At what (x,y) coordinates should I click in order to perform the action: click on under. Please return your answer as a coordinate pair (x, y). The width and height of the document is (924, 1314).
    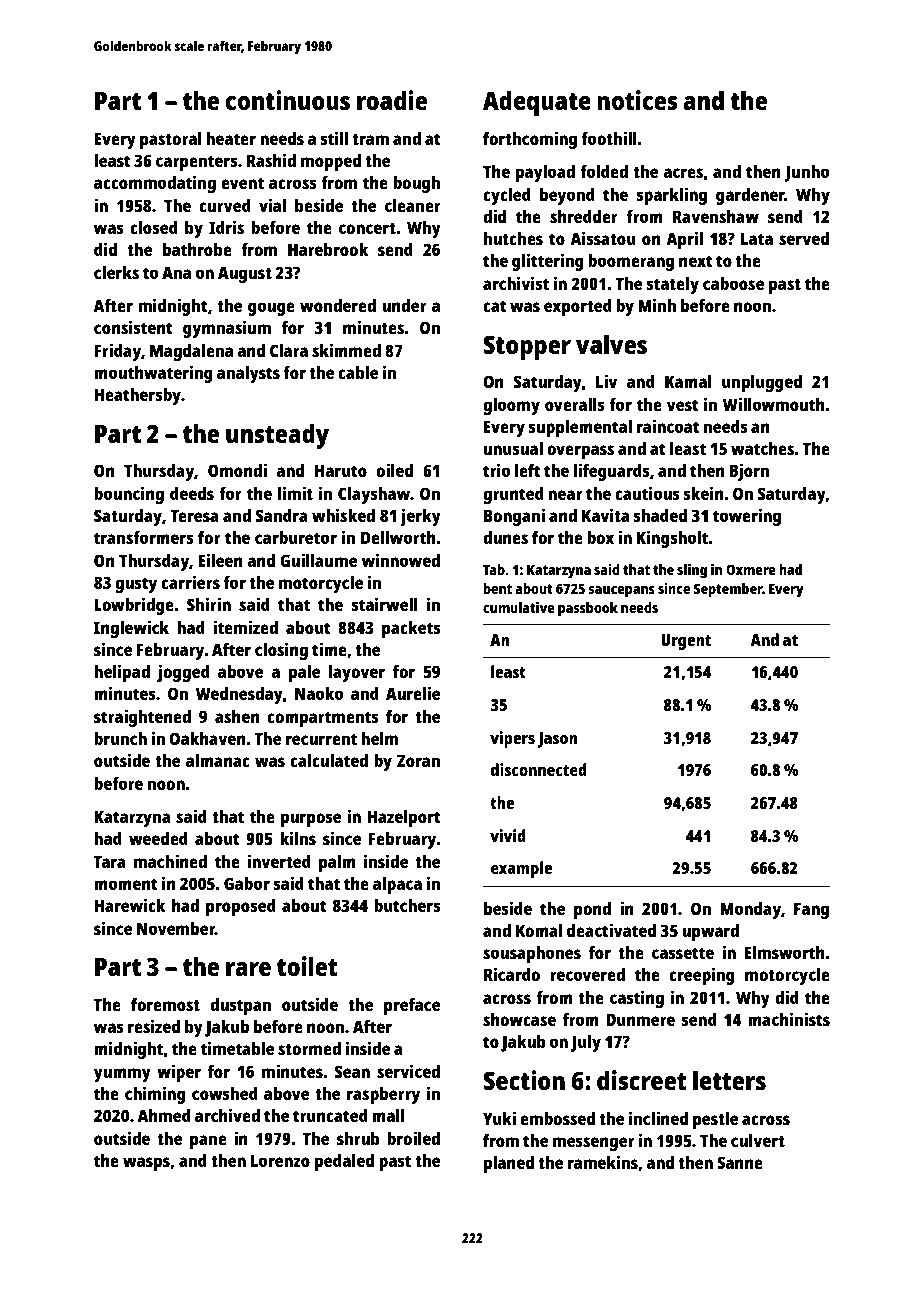
    Looking at the image, I should click on (404, 305).
